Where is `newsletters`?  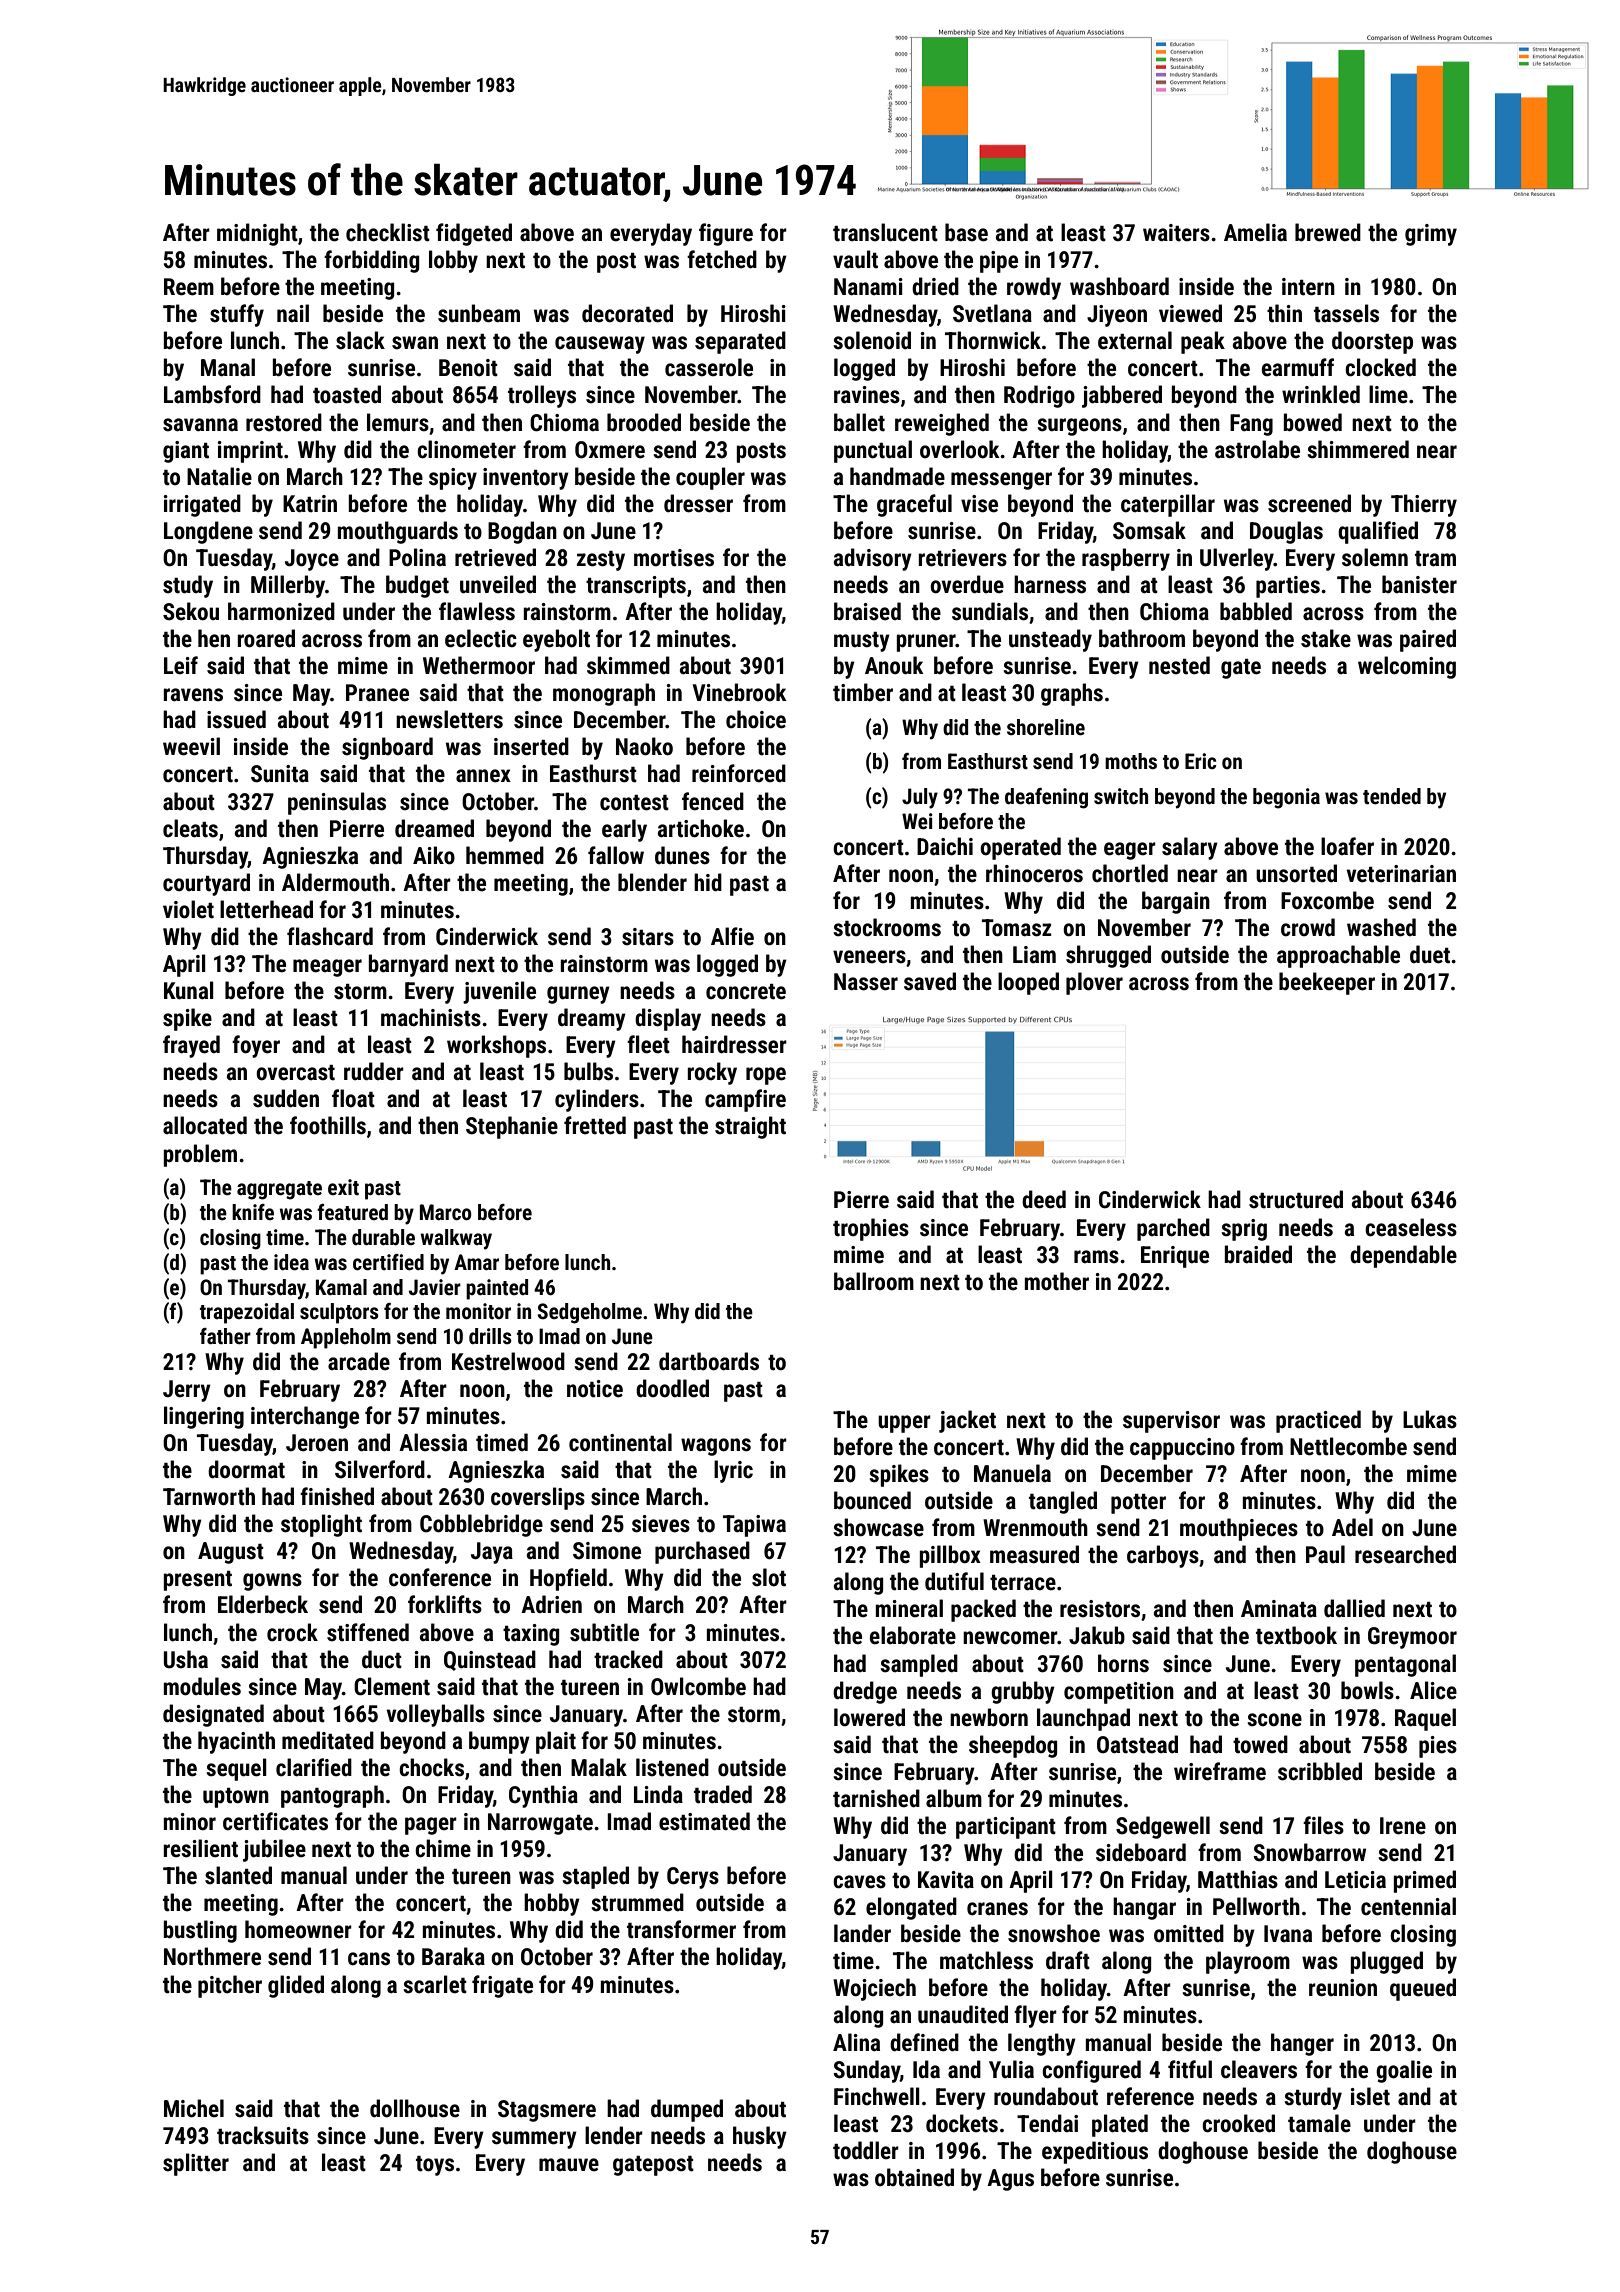
newsletters is located at coordinates (449, 719).
